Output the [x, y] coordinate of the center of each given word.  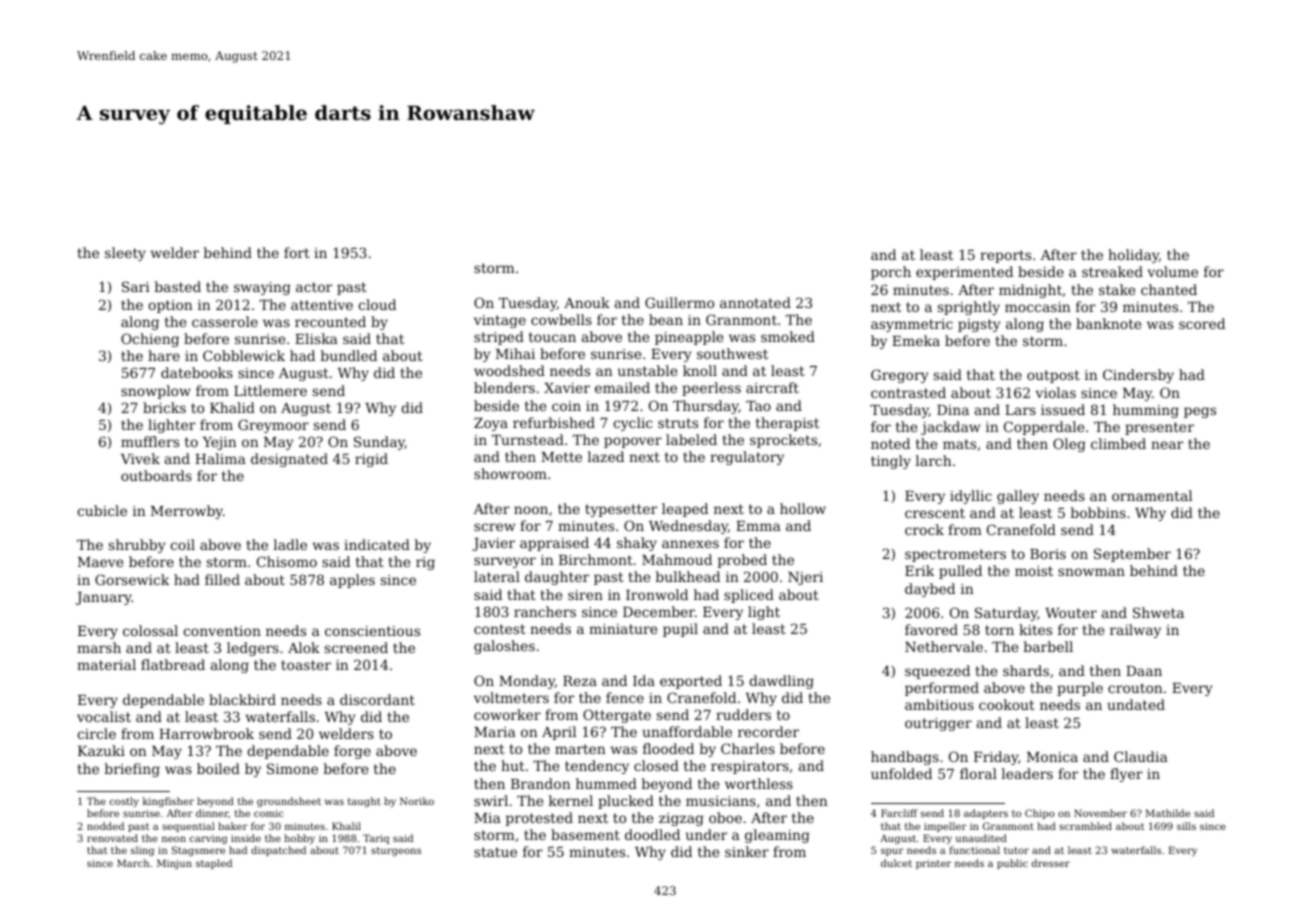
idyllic [971, 497]
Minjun [174, 864]
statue [495, 852]
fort [297, 252]
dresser [1051, 863]
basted [178, 286]
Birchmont [596, 559]
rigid [371, 460]
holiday [1133, 256]
